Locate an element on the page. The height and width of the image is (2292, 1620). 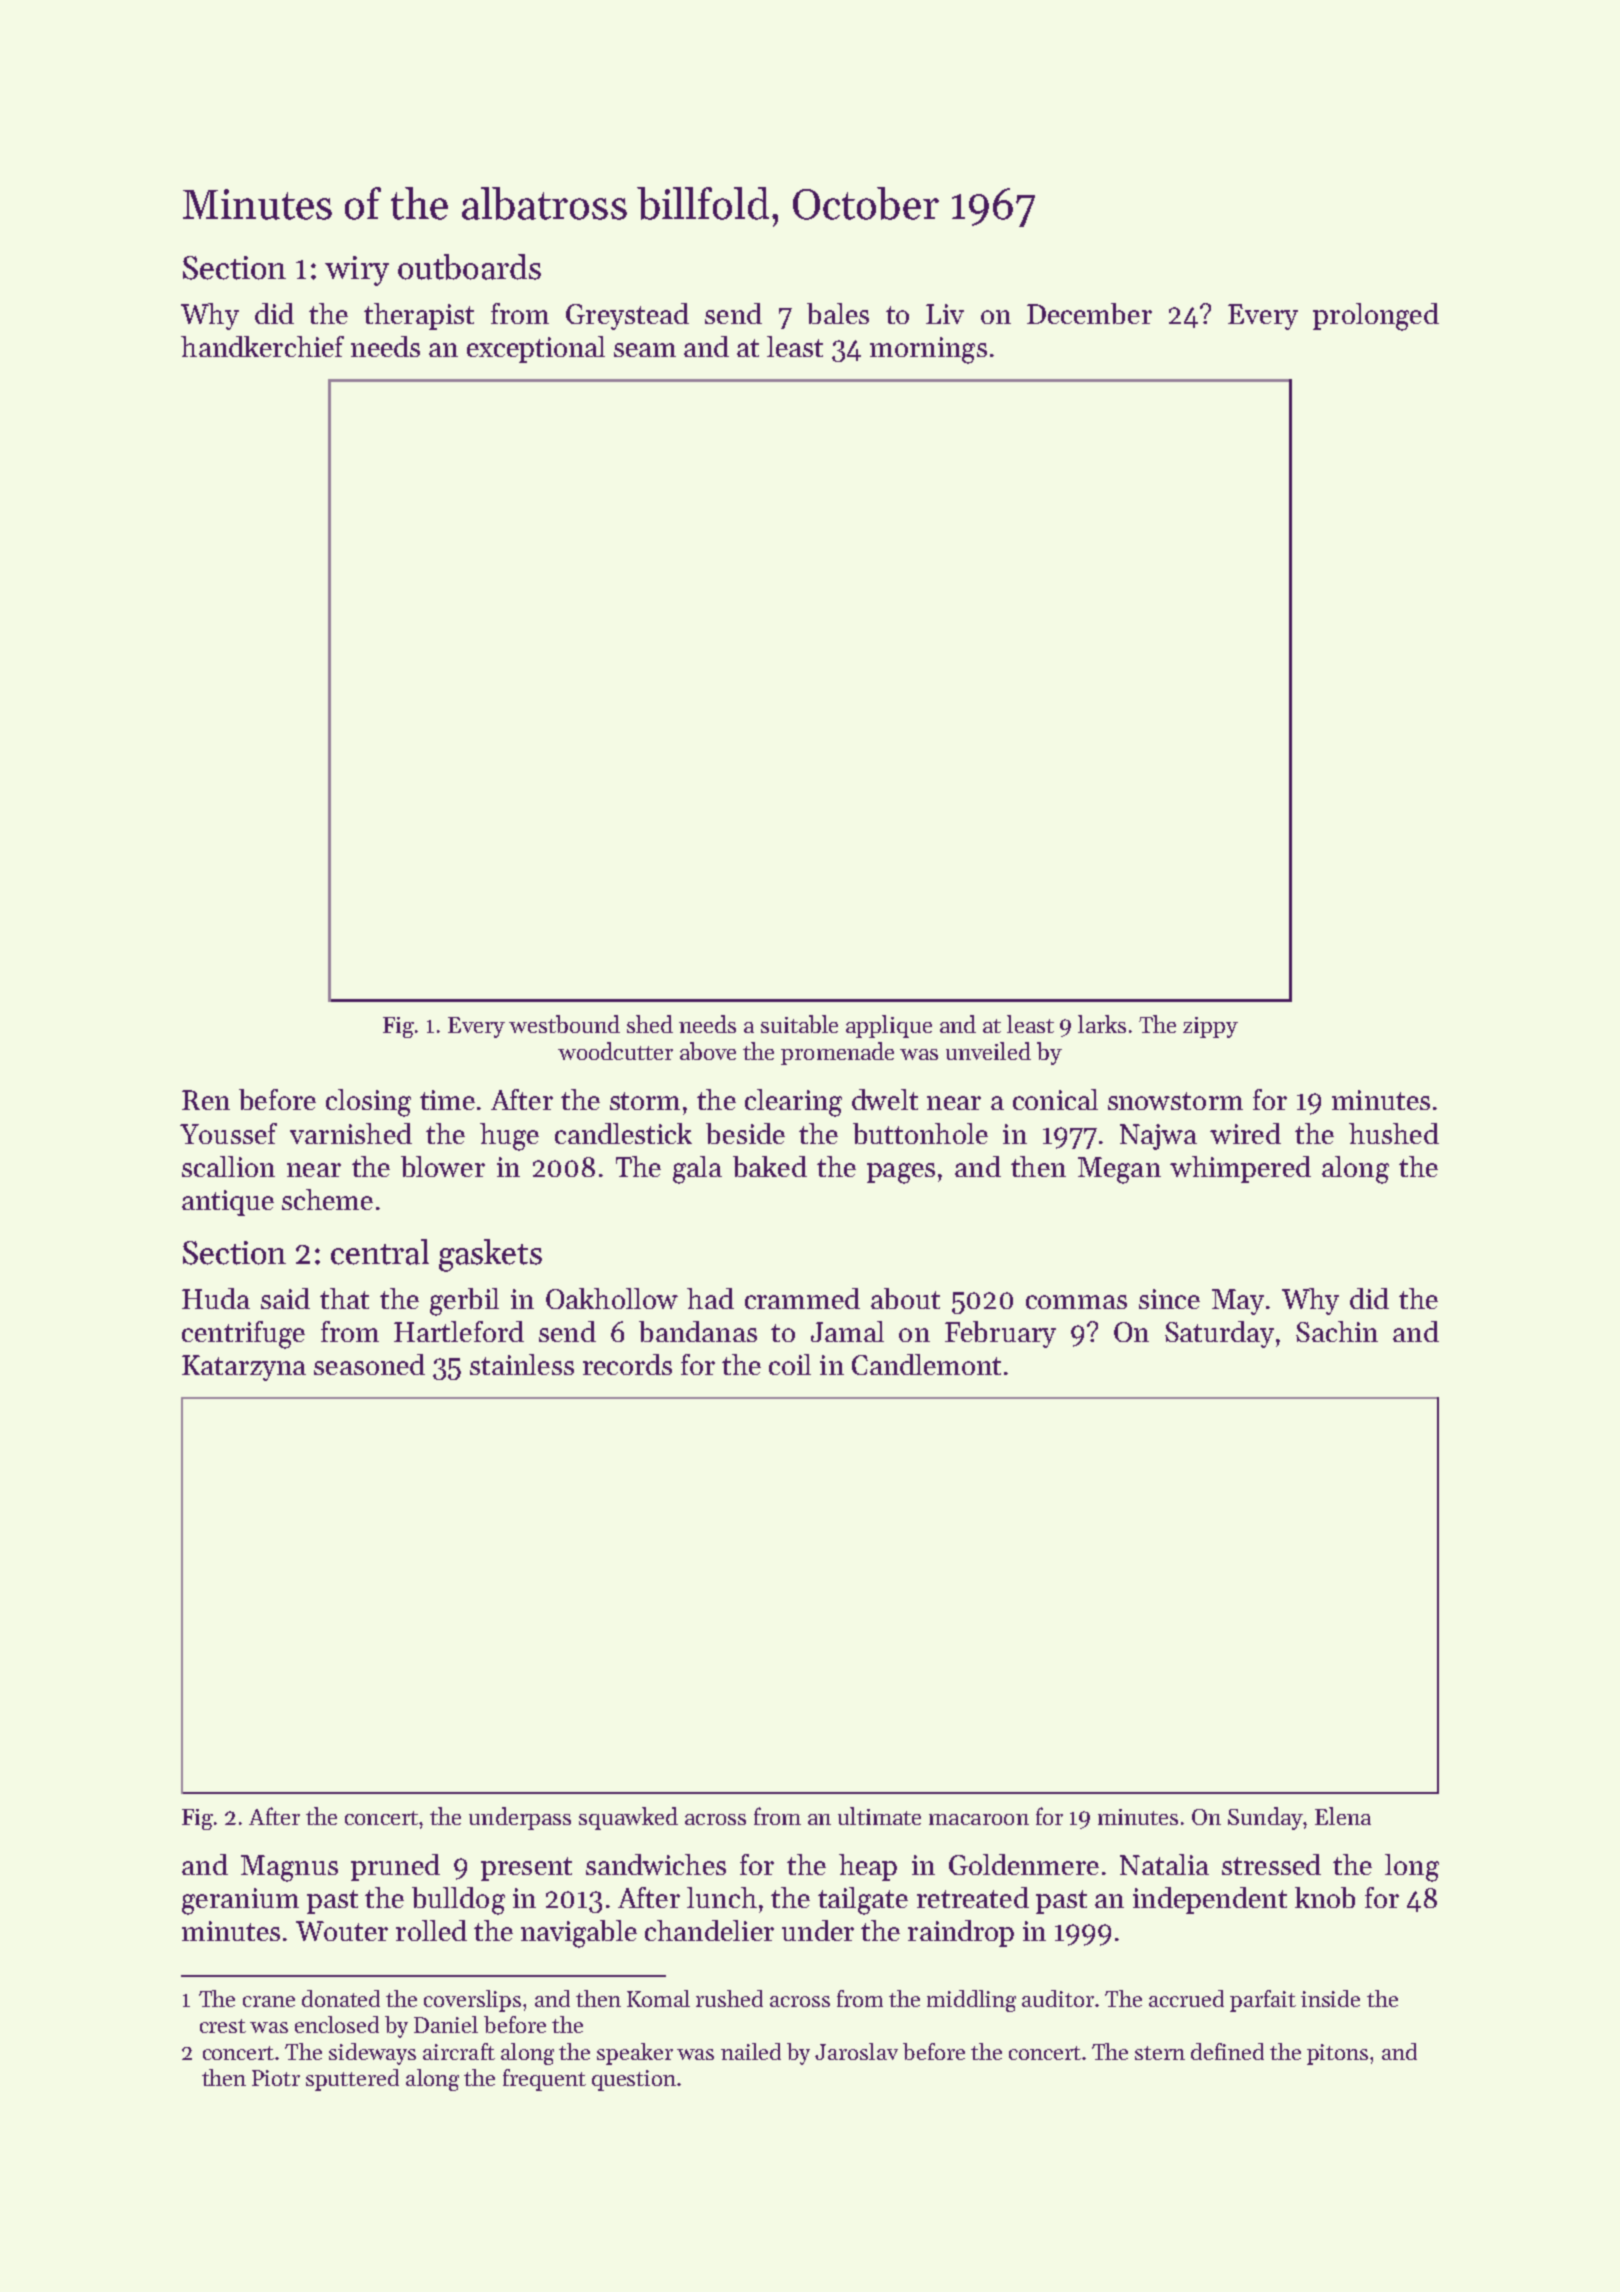
coverslips is located at coordinates (472, 2001).
